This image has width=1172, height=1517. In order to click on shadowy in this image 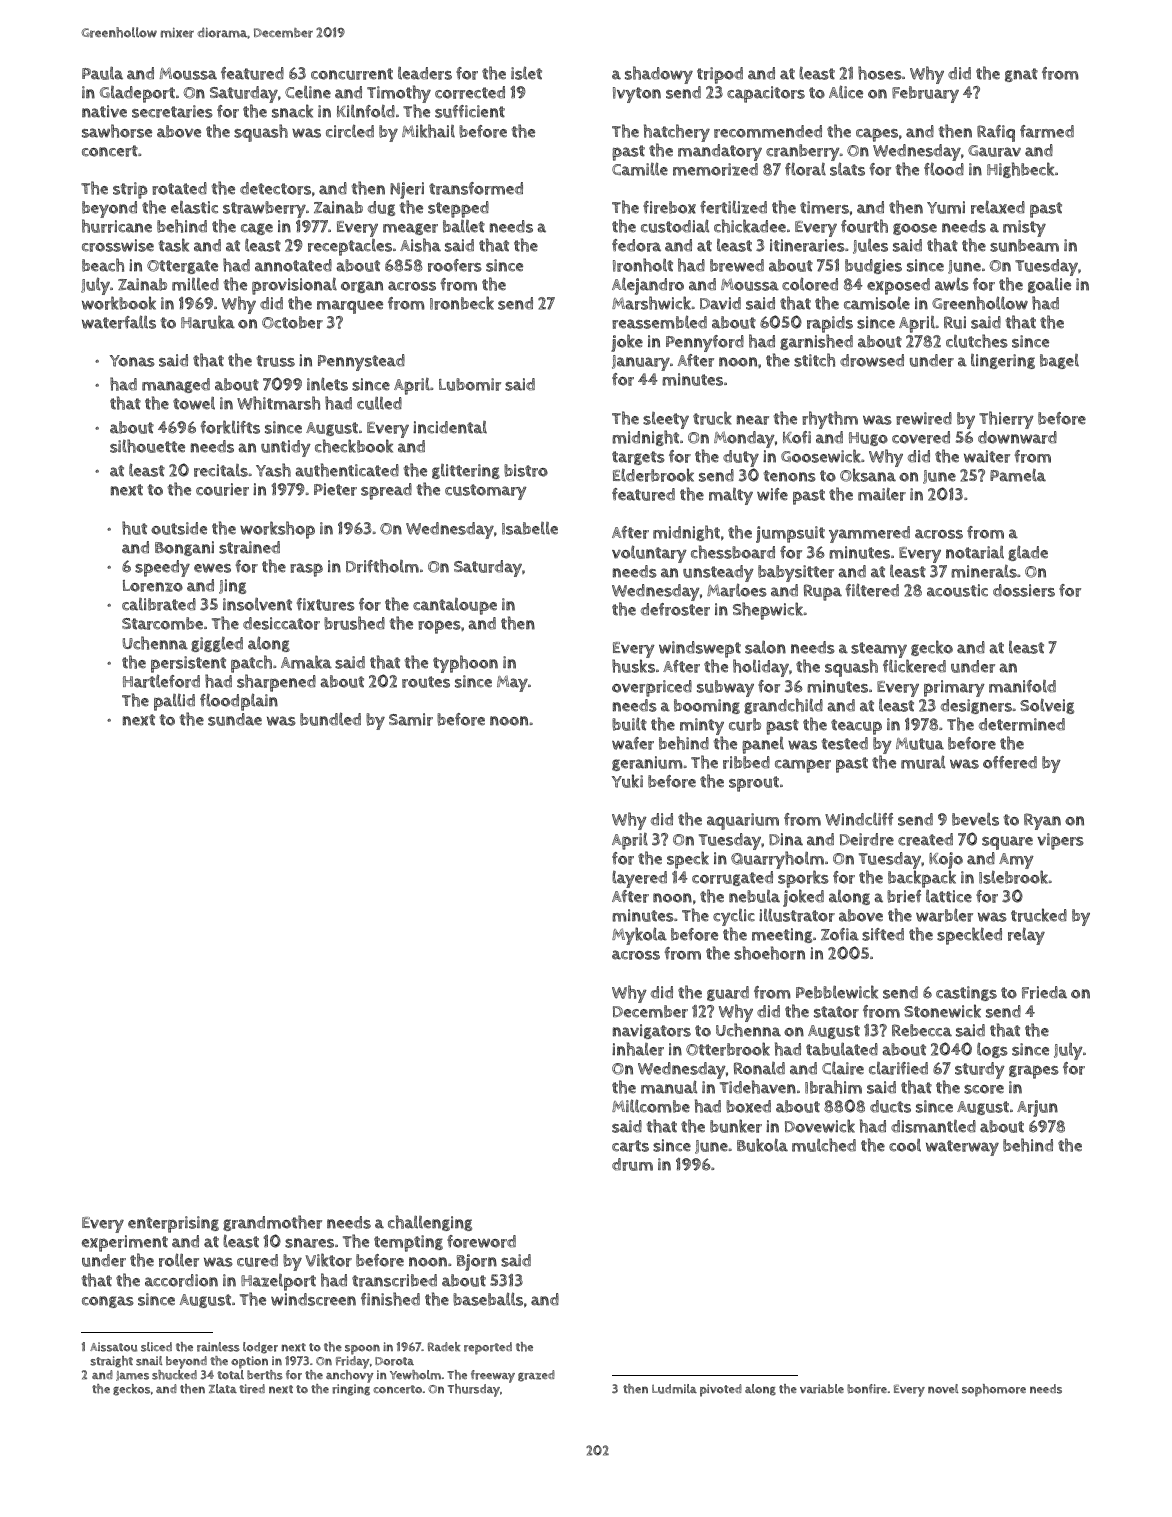, I will do `click(659, 75)`.
